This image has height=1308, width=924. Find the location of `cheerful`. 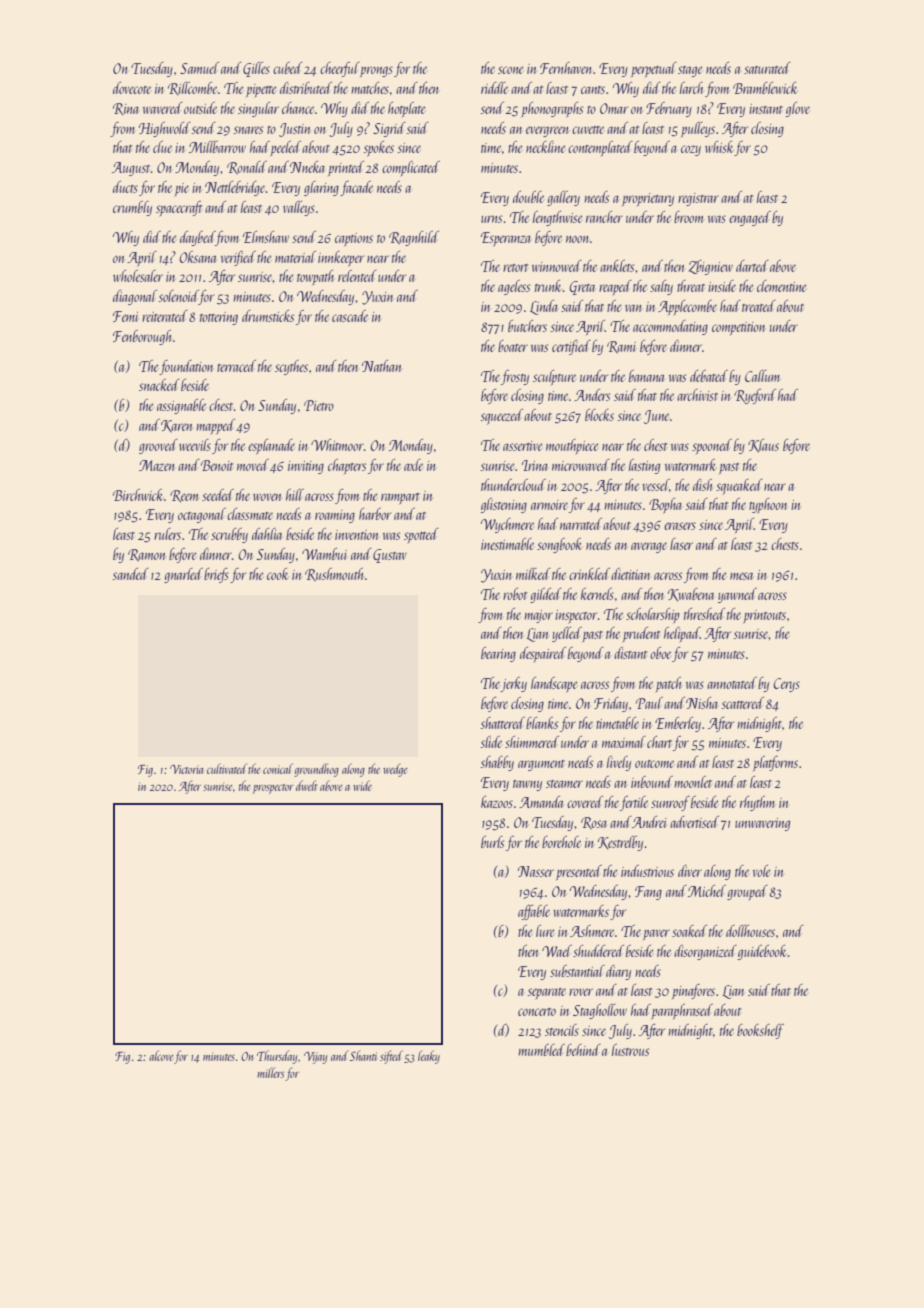

cheerful is located at coordinates (340, 69).
